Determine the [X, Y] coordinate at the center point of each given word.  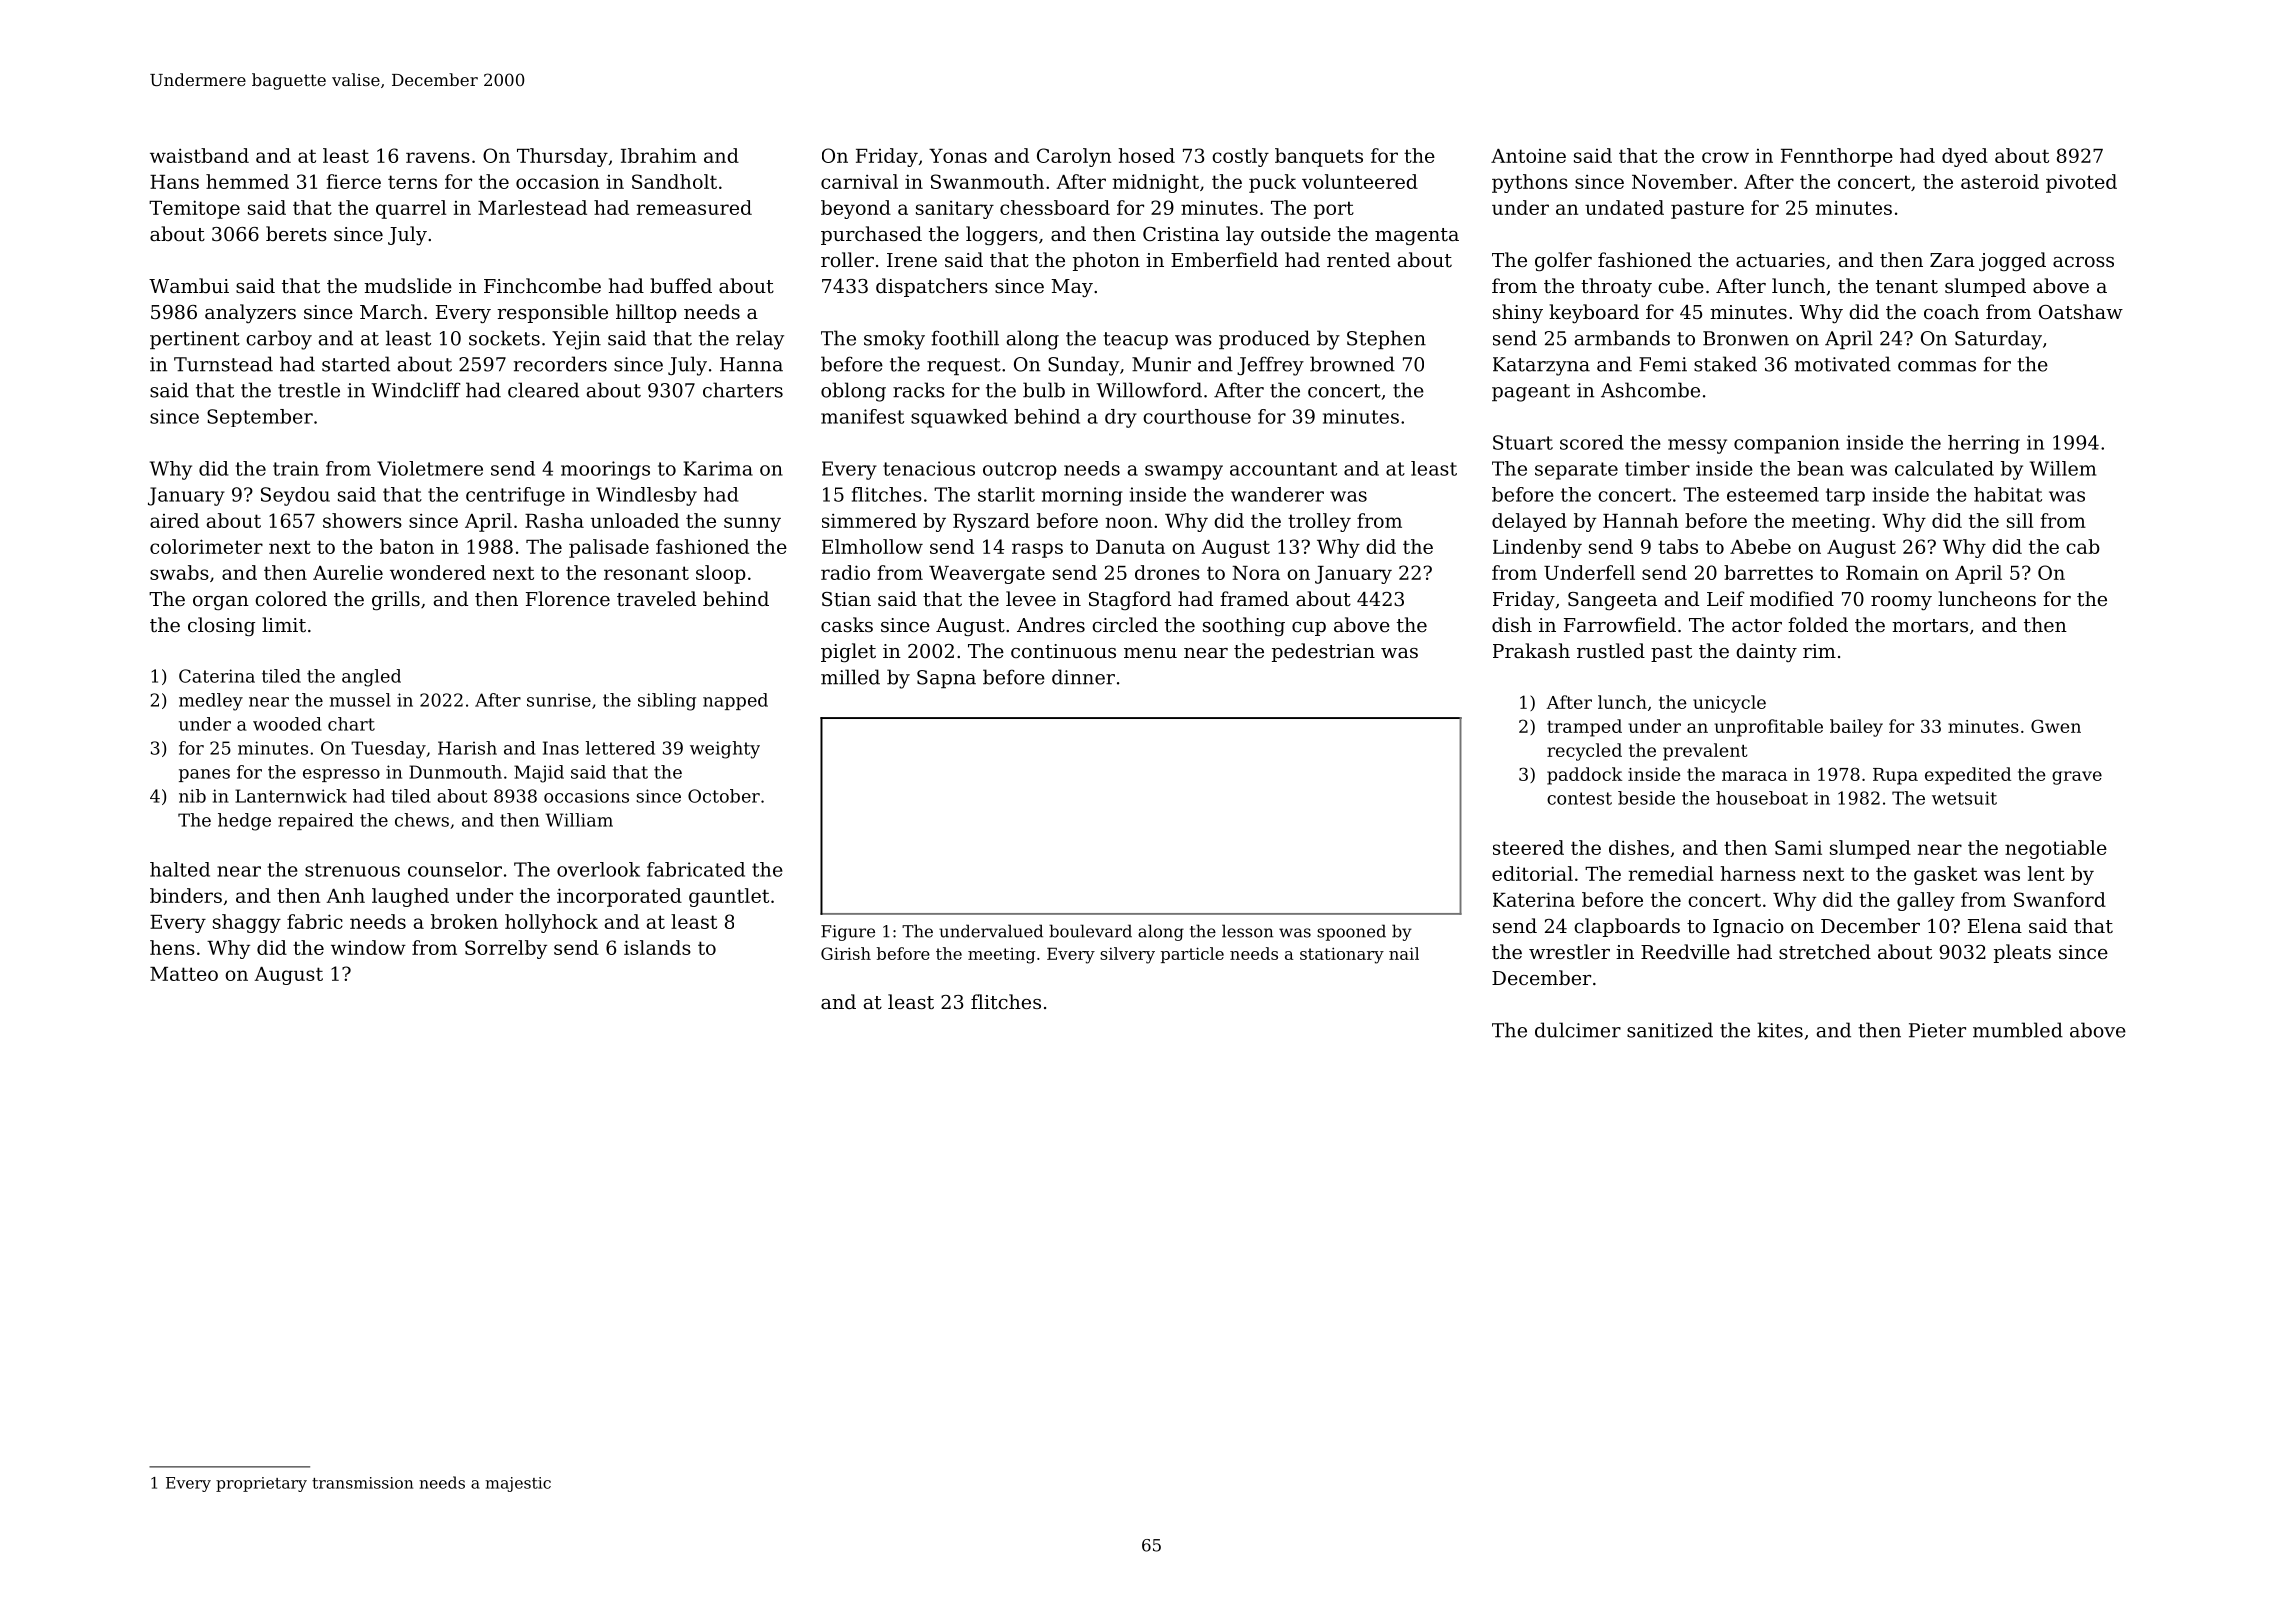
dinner [1083, 677]
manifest [862, 416]
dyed [1965, 157]
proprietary [261, 1484]
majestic [518, 1484]
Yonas [958, 156]
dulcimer [1578, 1030]
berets [296, 233]
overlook [598, 869]
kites [1780, 1030]
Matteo [184, 974]
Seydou [295, 496]
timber [1657, 468]
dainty [1766, 652]
